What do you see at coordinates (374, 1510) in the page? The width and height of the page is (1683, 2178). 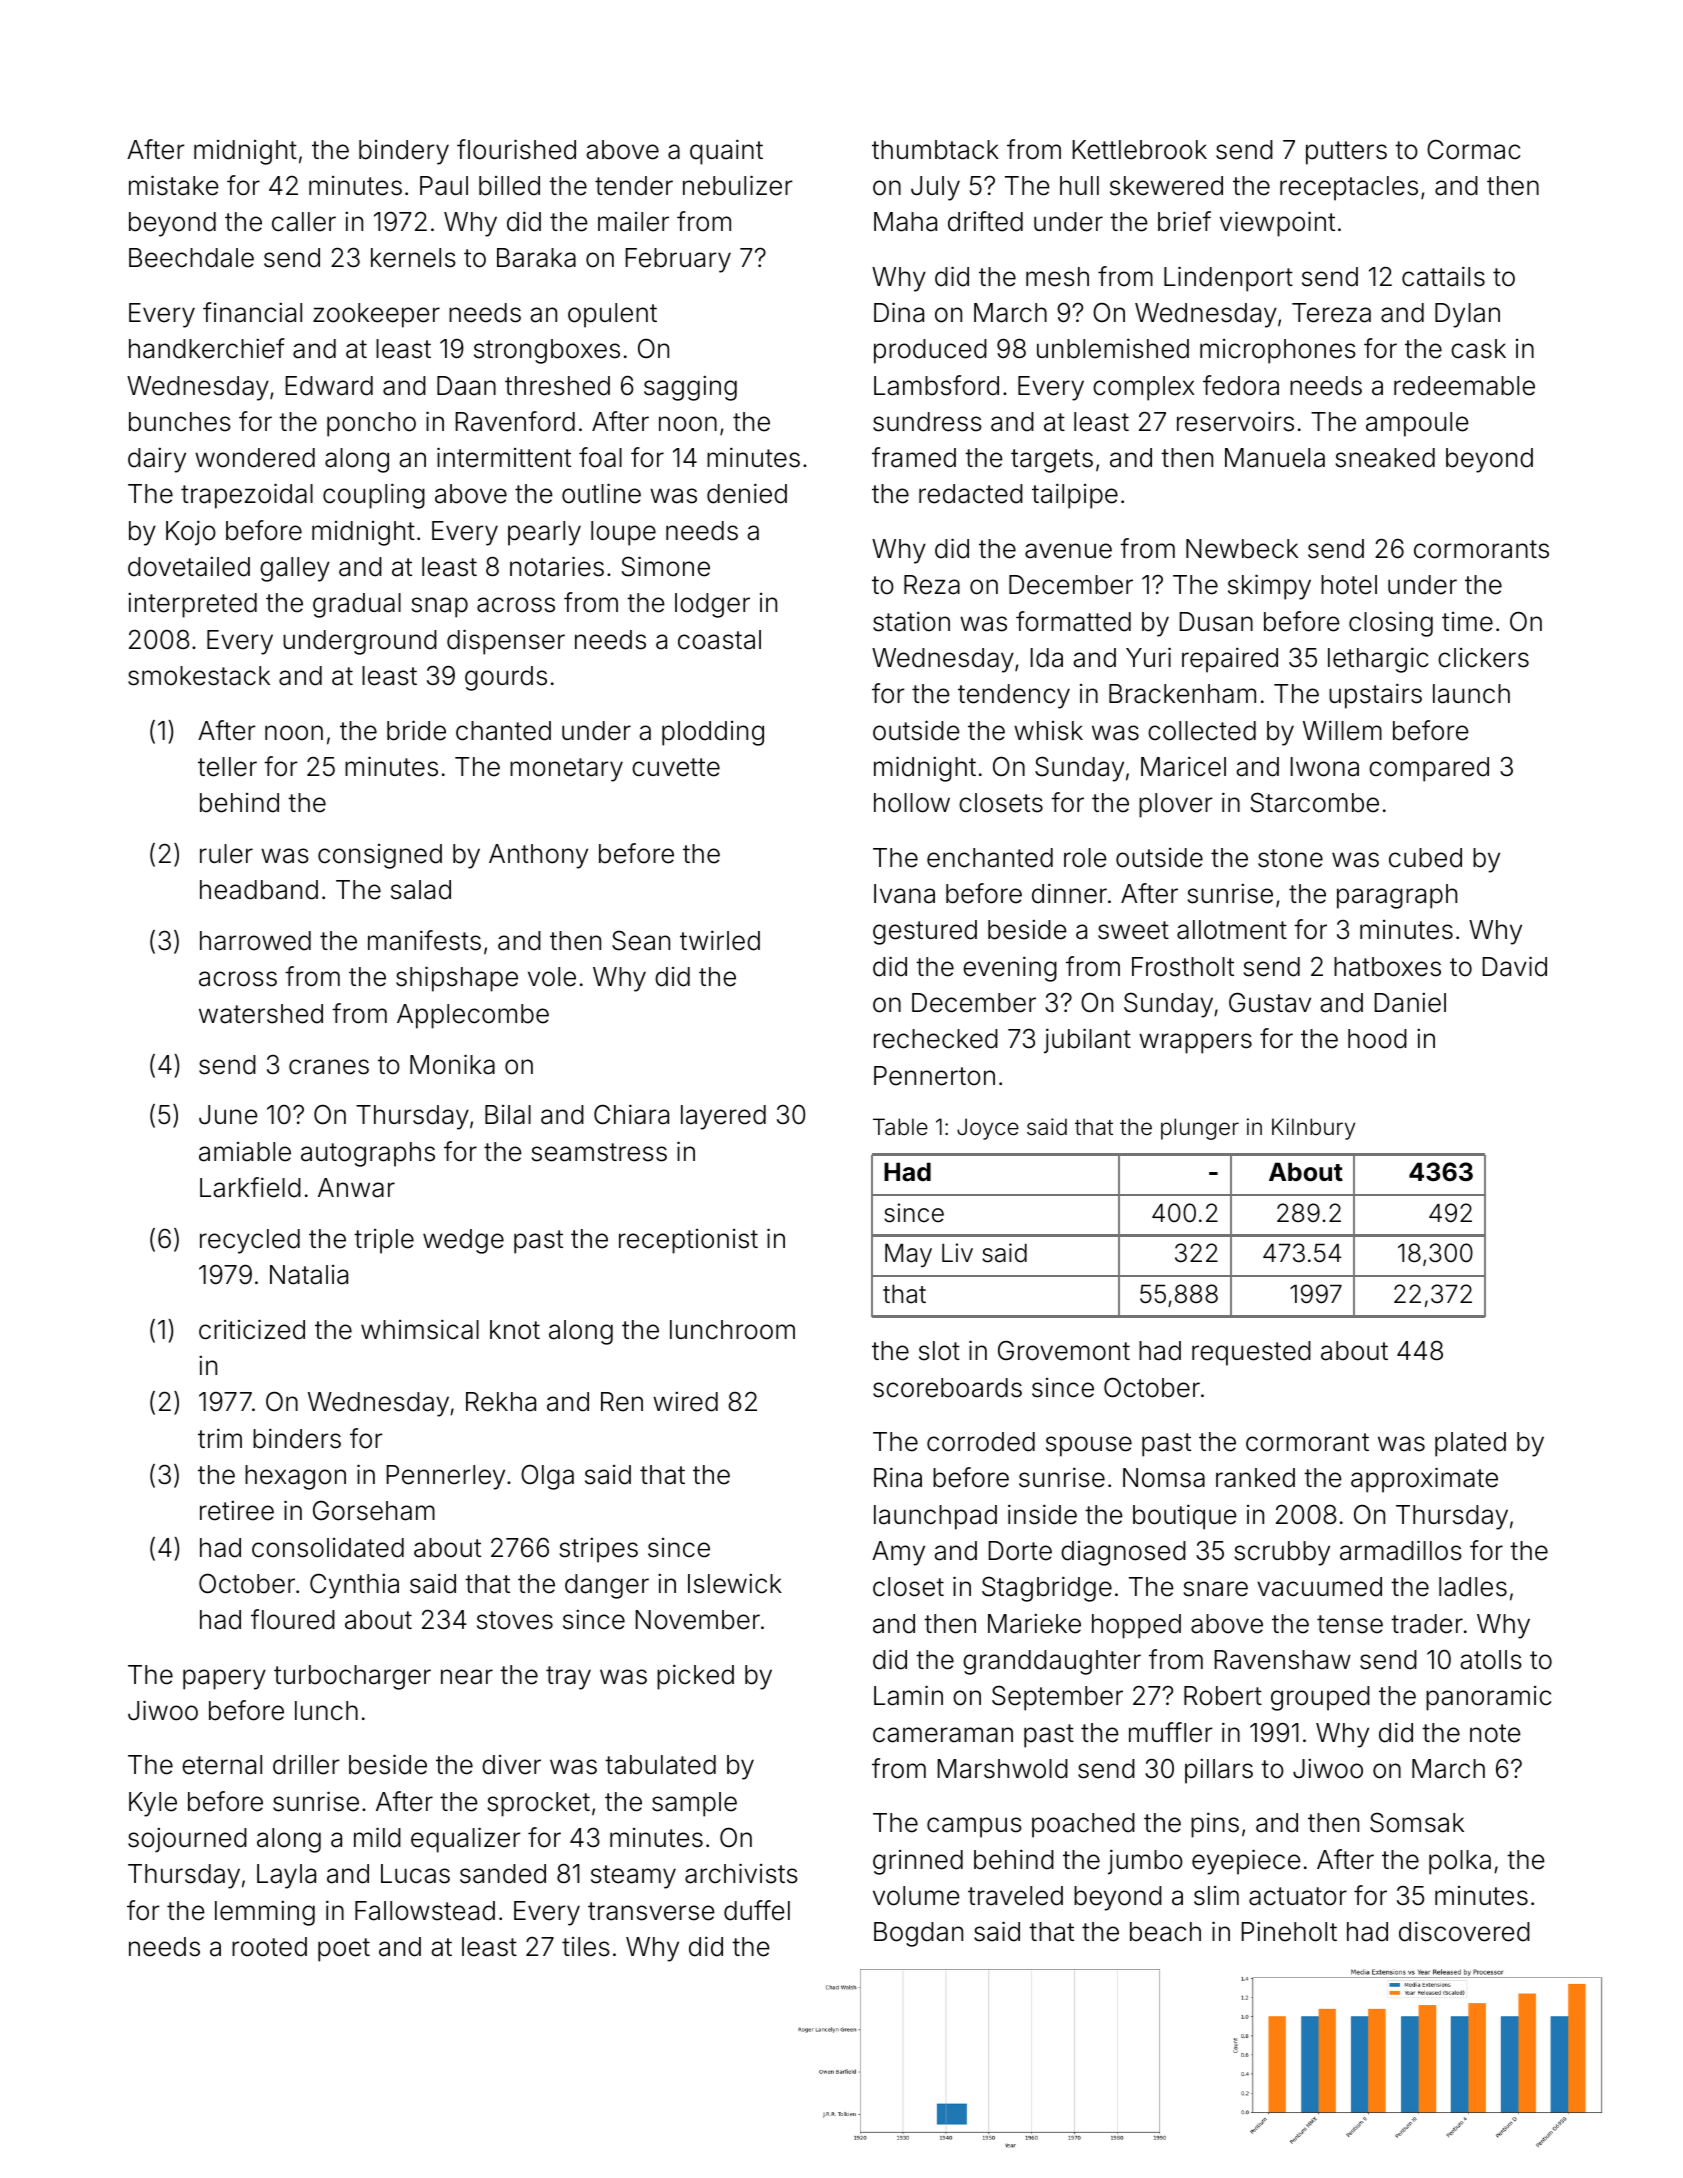 I see `Gorseham` at bounding box center [374, 1510].
